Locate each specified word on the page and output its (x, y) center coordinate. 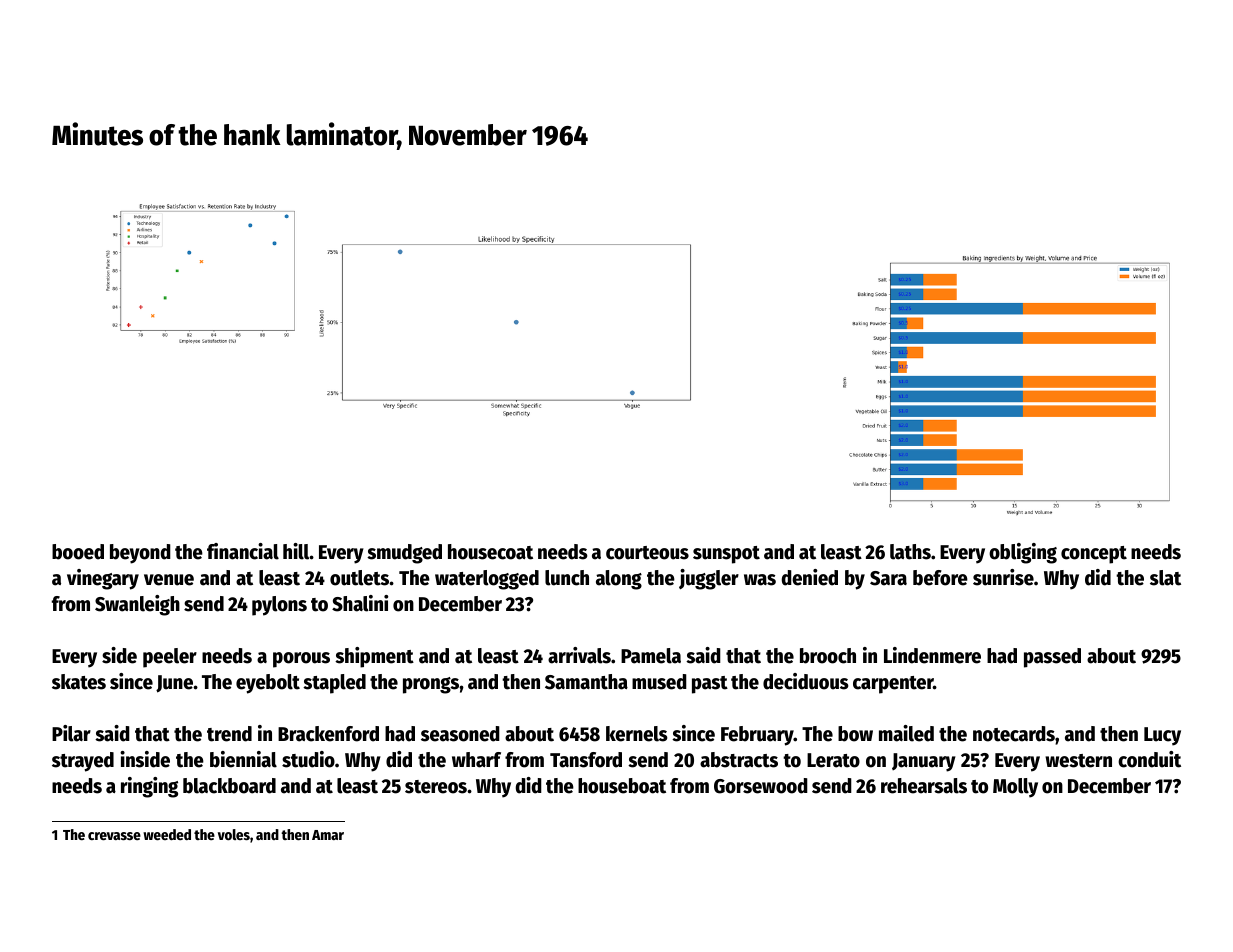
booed (78, 552)
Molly (1015, 788)
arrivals (579, 655)
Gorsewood (761, 786)
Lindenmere (932, 655)
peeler (170, 658)
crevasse (114, 836)
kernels (637, 734)
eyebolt (268, 684)
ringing (149, 787)
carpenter (893, 685)
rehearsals (924, 786)
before (940, 578)
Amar (328, 835)
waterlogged (487, 580)
